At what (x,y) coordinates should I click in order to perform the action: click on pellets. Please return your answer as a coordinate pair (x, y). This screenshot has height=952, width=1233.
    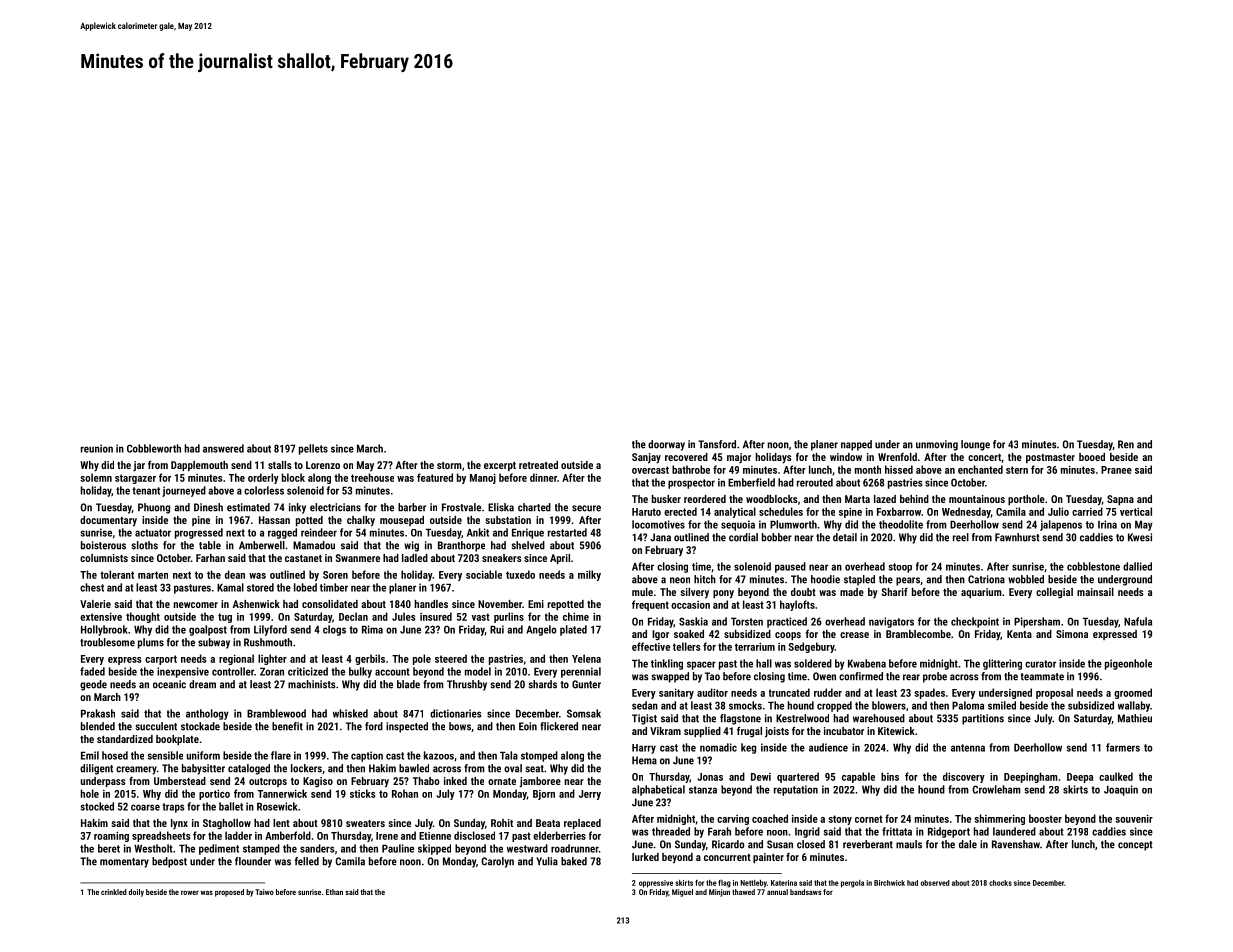
    Looking at the image, I should click on (313, 449).
